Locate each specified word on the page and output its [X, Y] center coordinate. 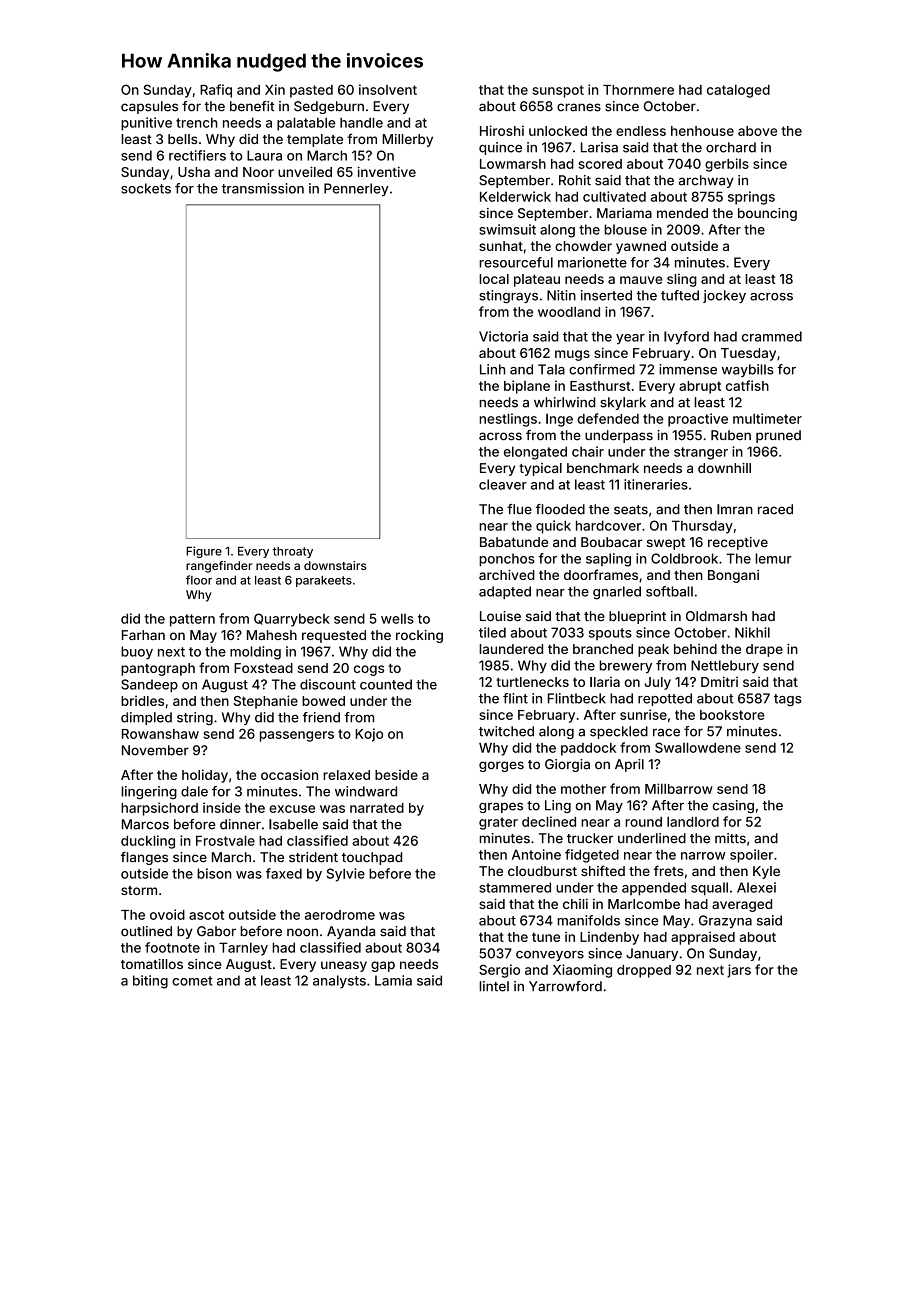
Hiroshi [502, 130]
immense [688, 369]
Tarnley [243, 949]
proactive [698, 420]
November [155, 750]
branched [603, 649]
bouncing [767, 214]
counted [386, 684]
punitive [146, 124]
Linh [492, 369]
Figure [204, 552]
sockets [146, 188]
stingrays [508, 297]
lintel [494, 986]
